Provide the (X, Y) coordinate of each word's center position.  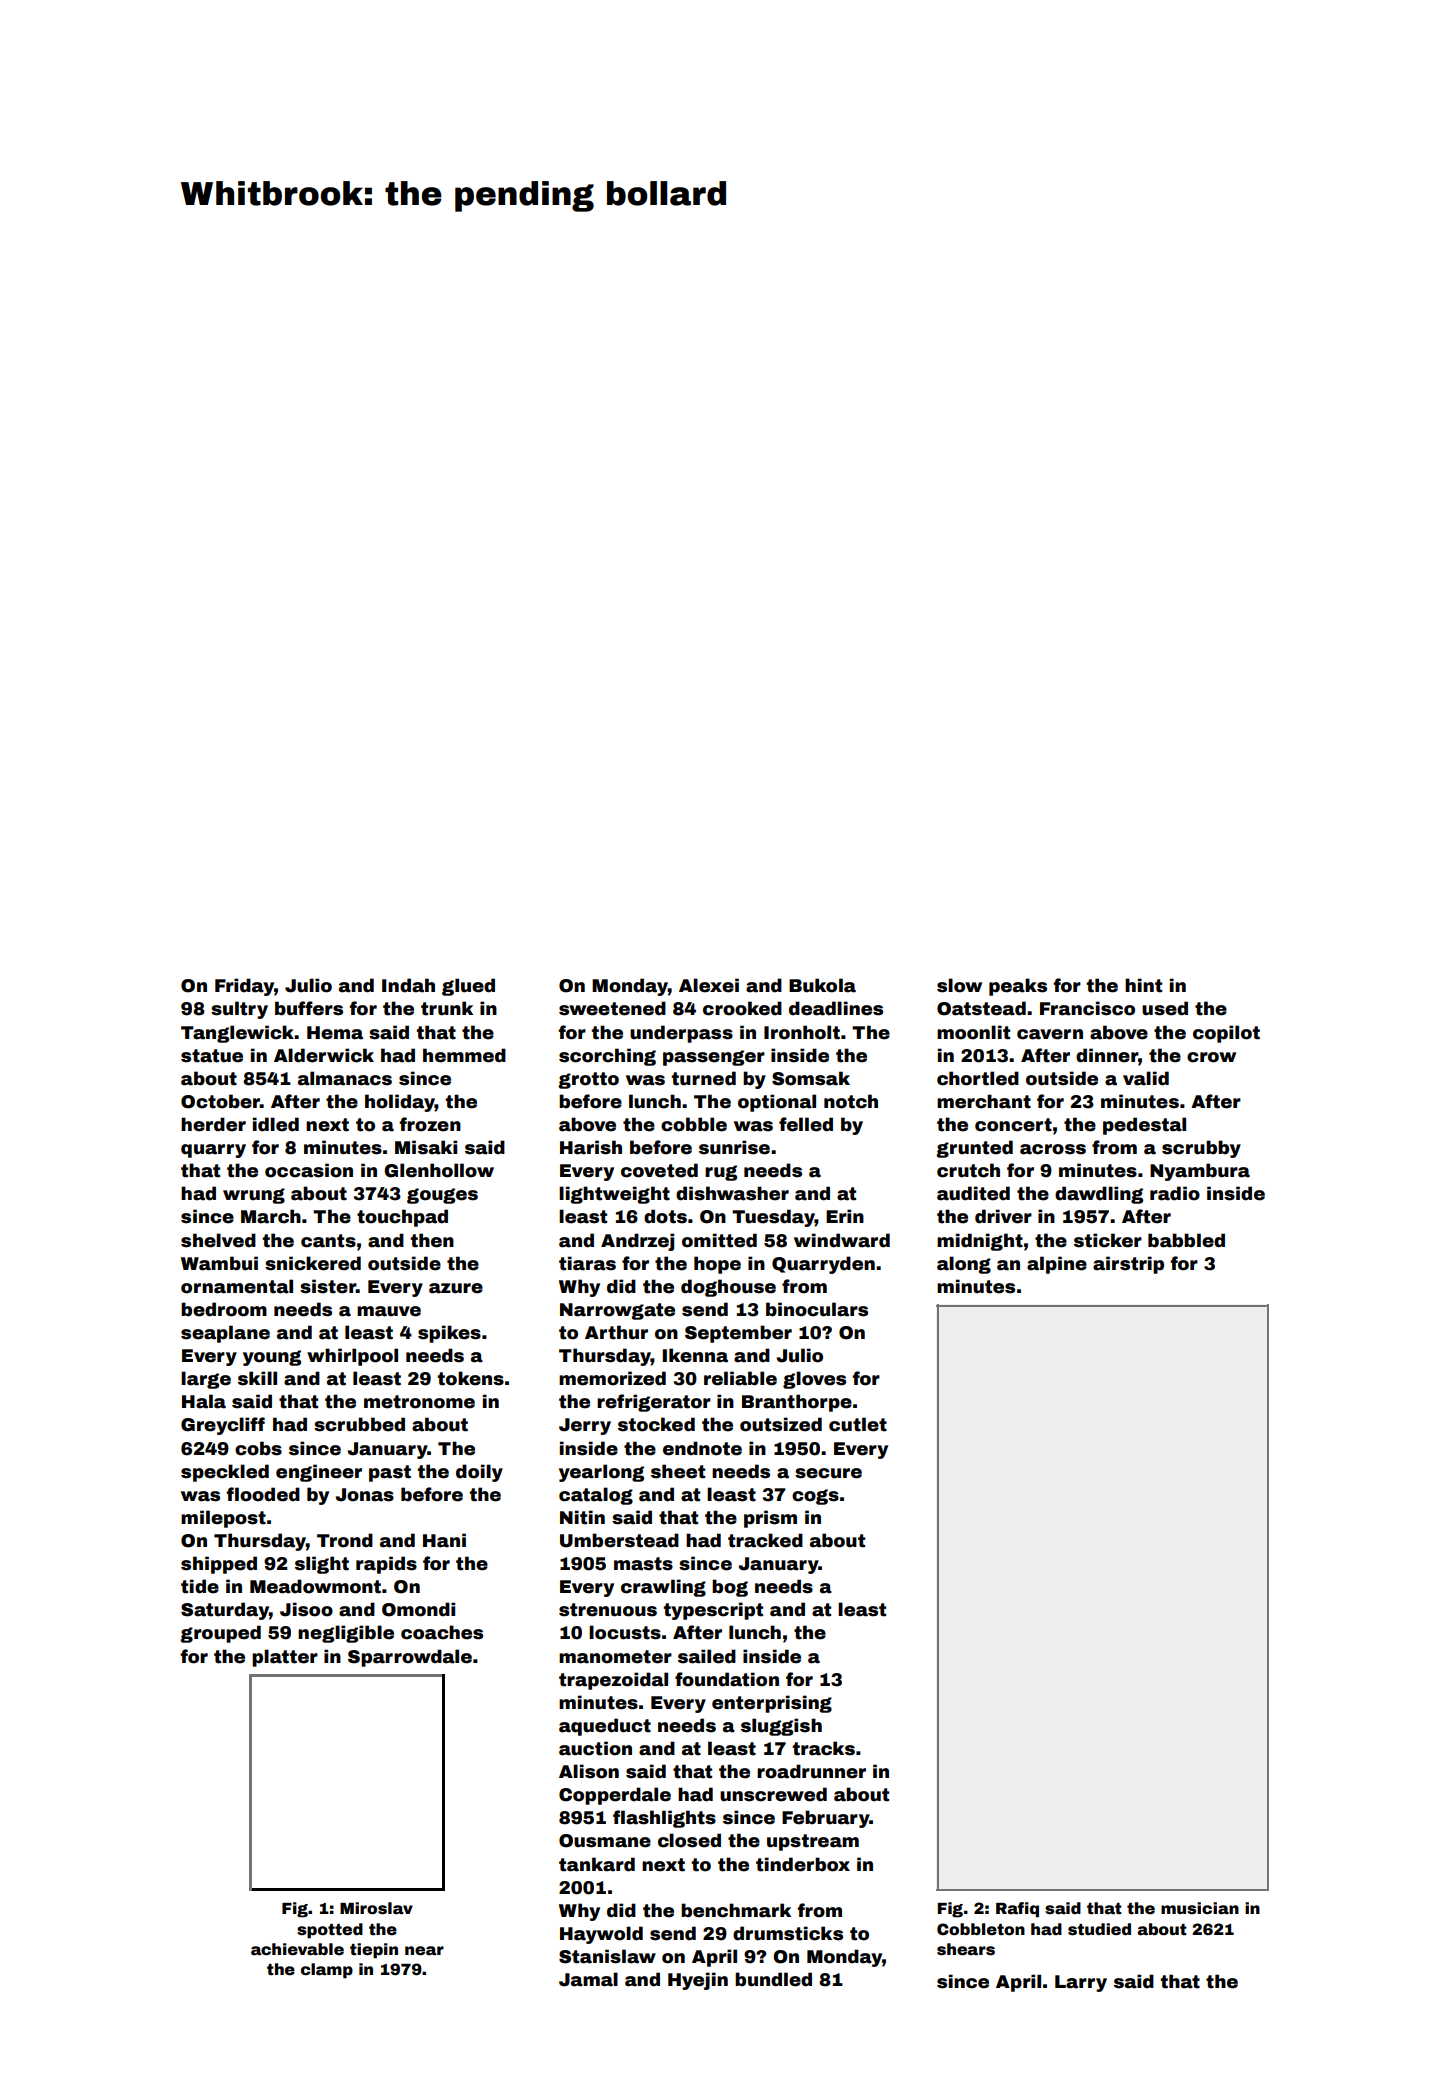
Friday (244, 987)
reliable (740, 1378)
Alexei (709, 985)
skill (257, 1378)
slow (959, 985)
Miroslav (376, 1908)
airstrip (1128, 1265)
